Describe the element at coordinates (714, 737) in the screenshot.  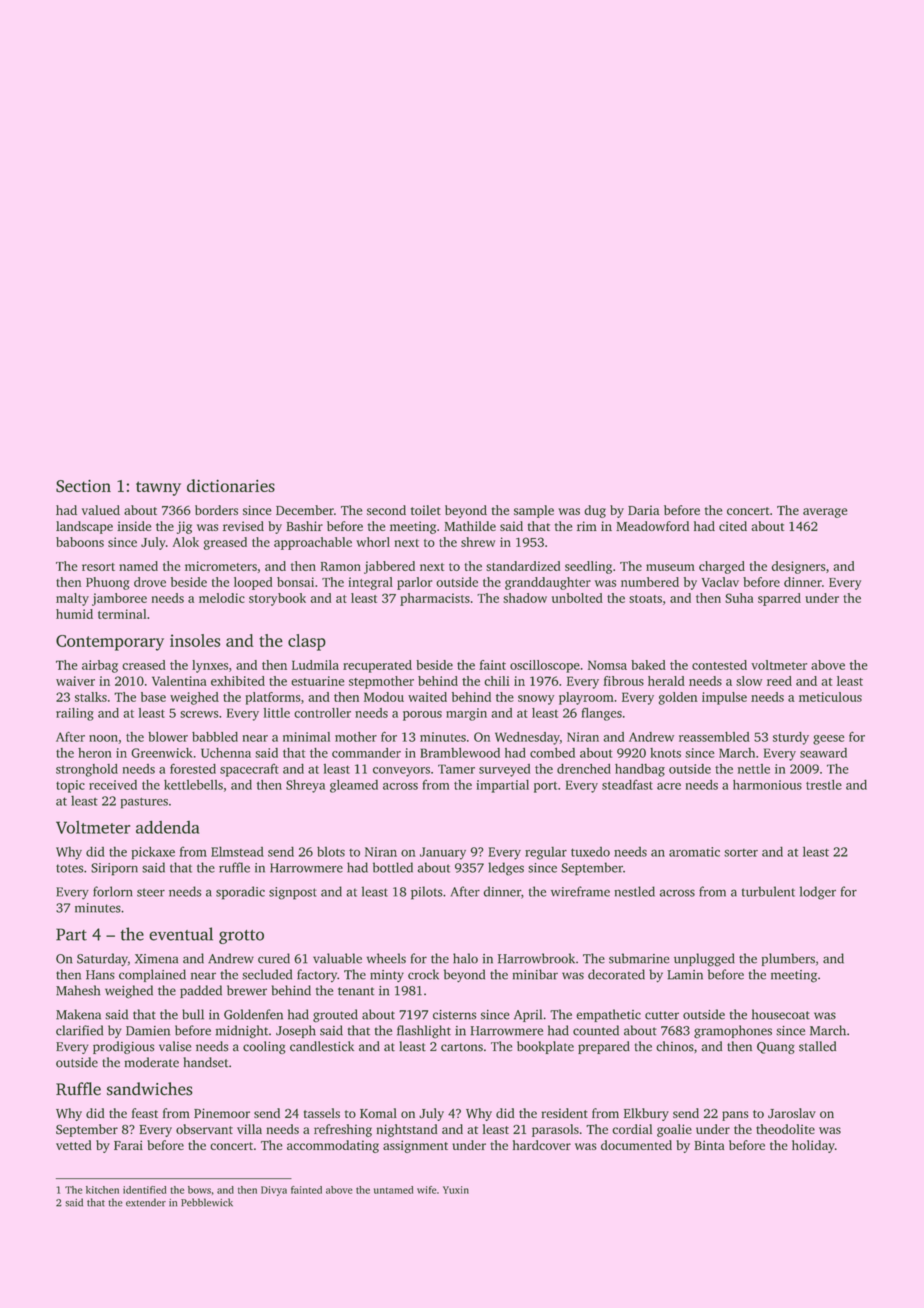
I see `reassembled` at that location.
